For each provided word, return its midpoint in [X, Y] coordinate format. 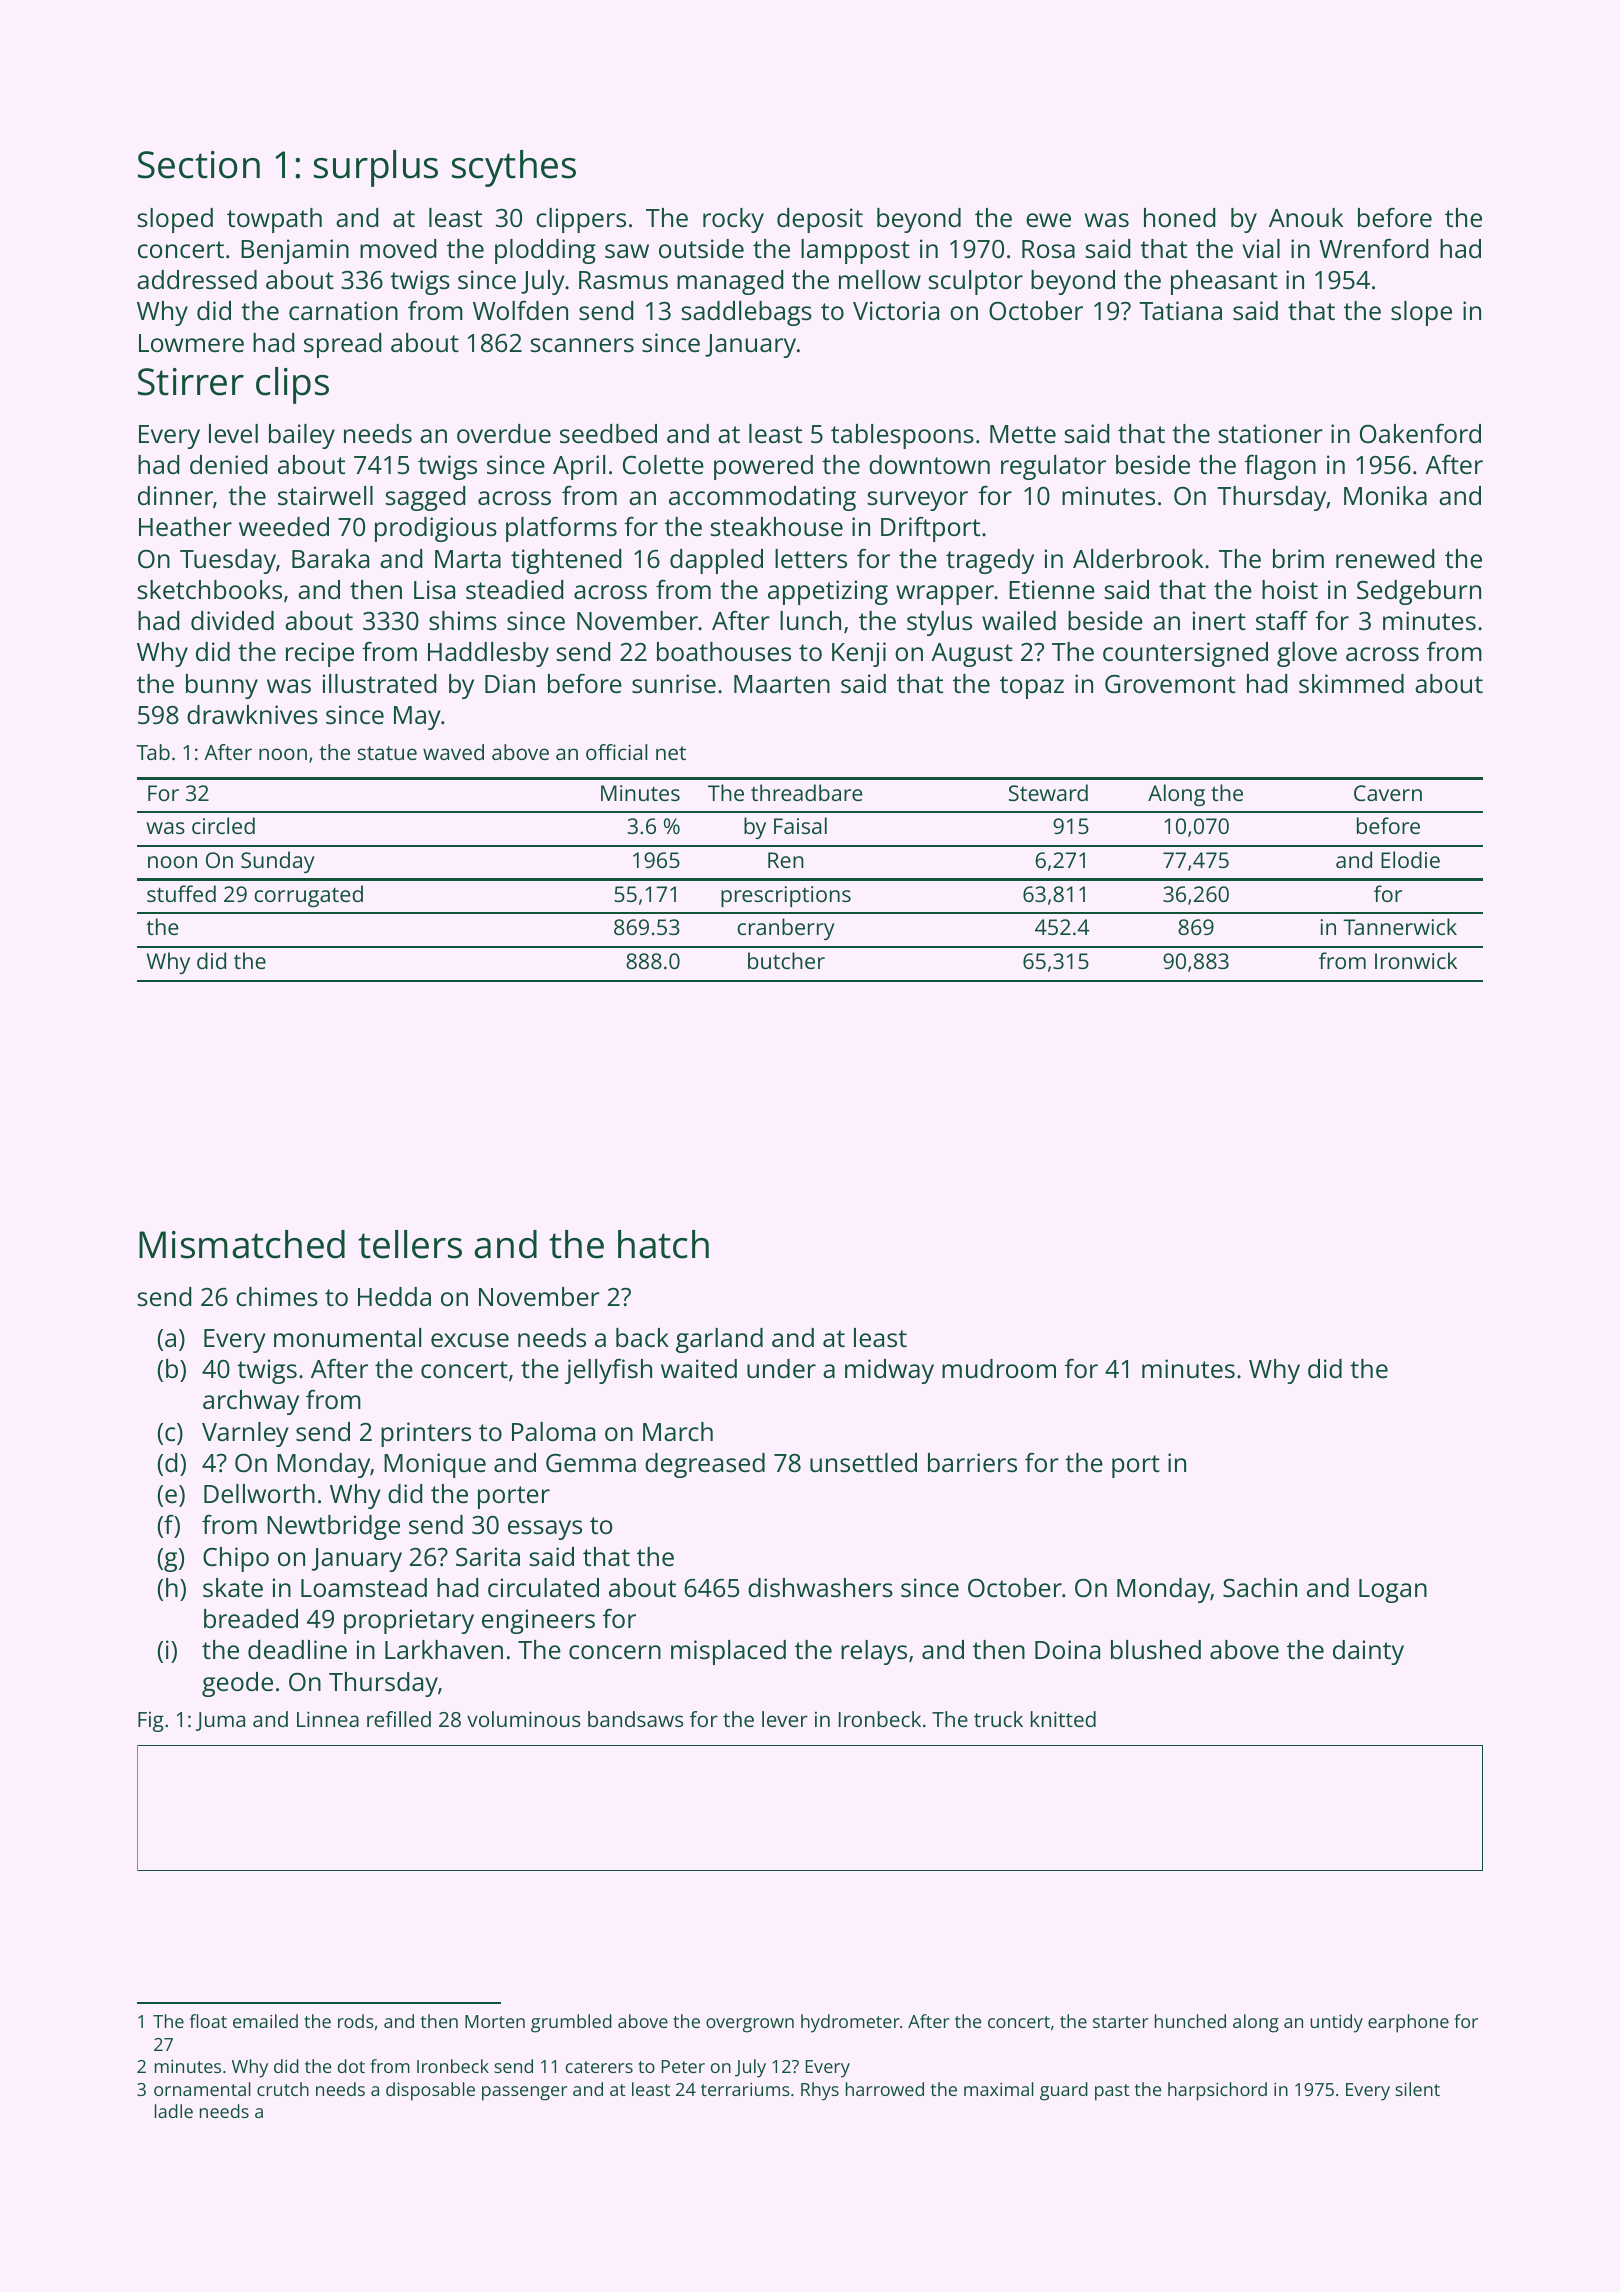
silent [1417, 2089]
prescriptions [786, 896]
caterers [599, 2067]
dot [351, 2066]
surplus [376, 168]
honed [1179, 217]
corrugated [308, 896]
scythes [514, 168]
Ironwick [1416, 960]
